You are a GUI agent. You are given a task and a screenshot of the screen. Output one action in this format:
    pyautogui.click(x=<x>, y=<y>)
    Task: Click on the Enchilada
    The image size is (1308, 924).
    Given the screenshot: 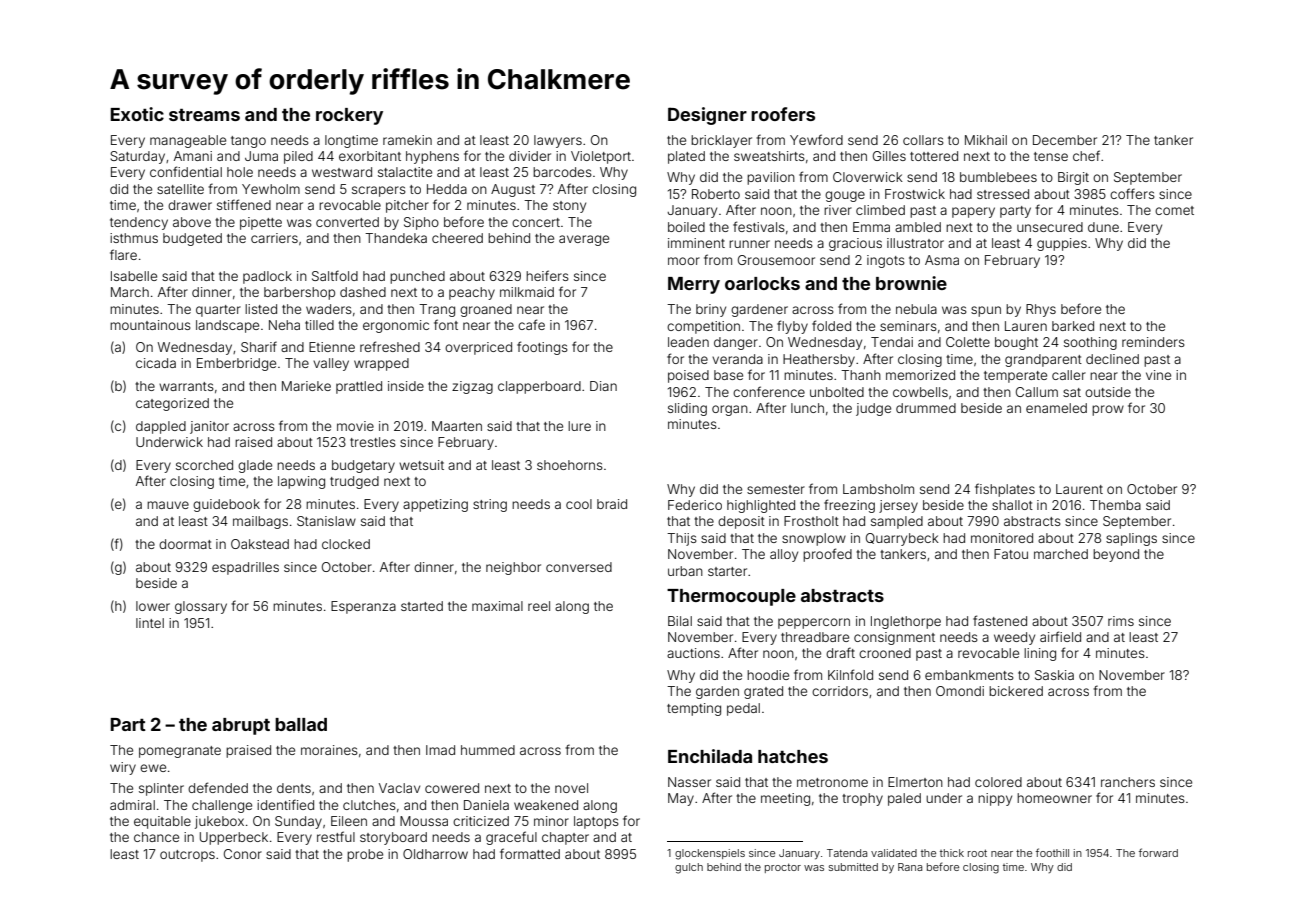 What is the action you would take?
    pyautogui.click(x=710, y=756)
